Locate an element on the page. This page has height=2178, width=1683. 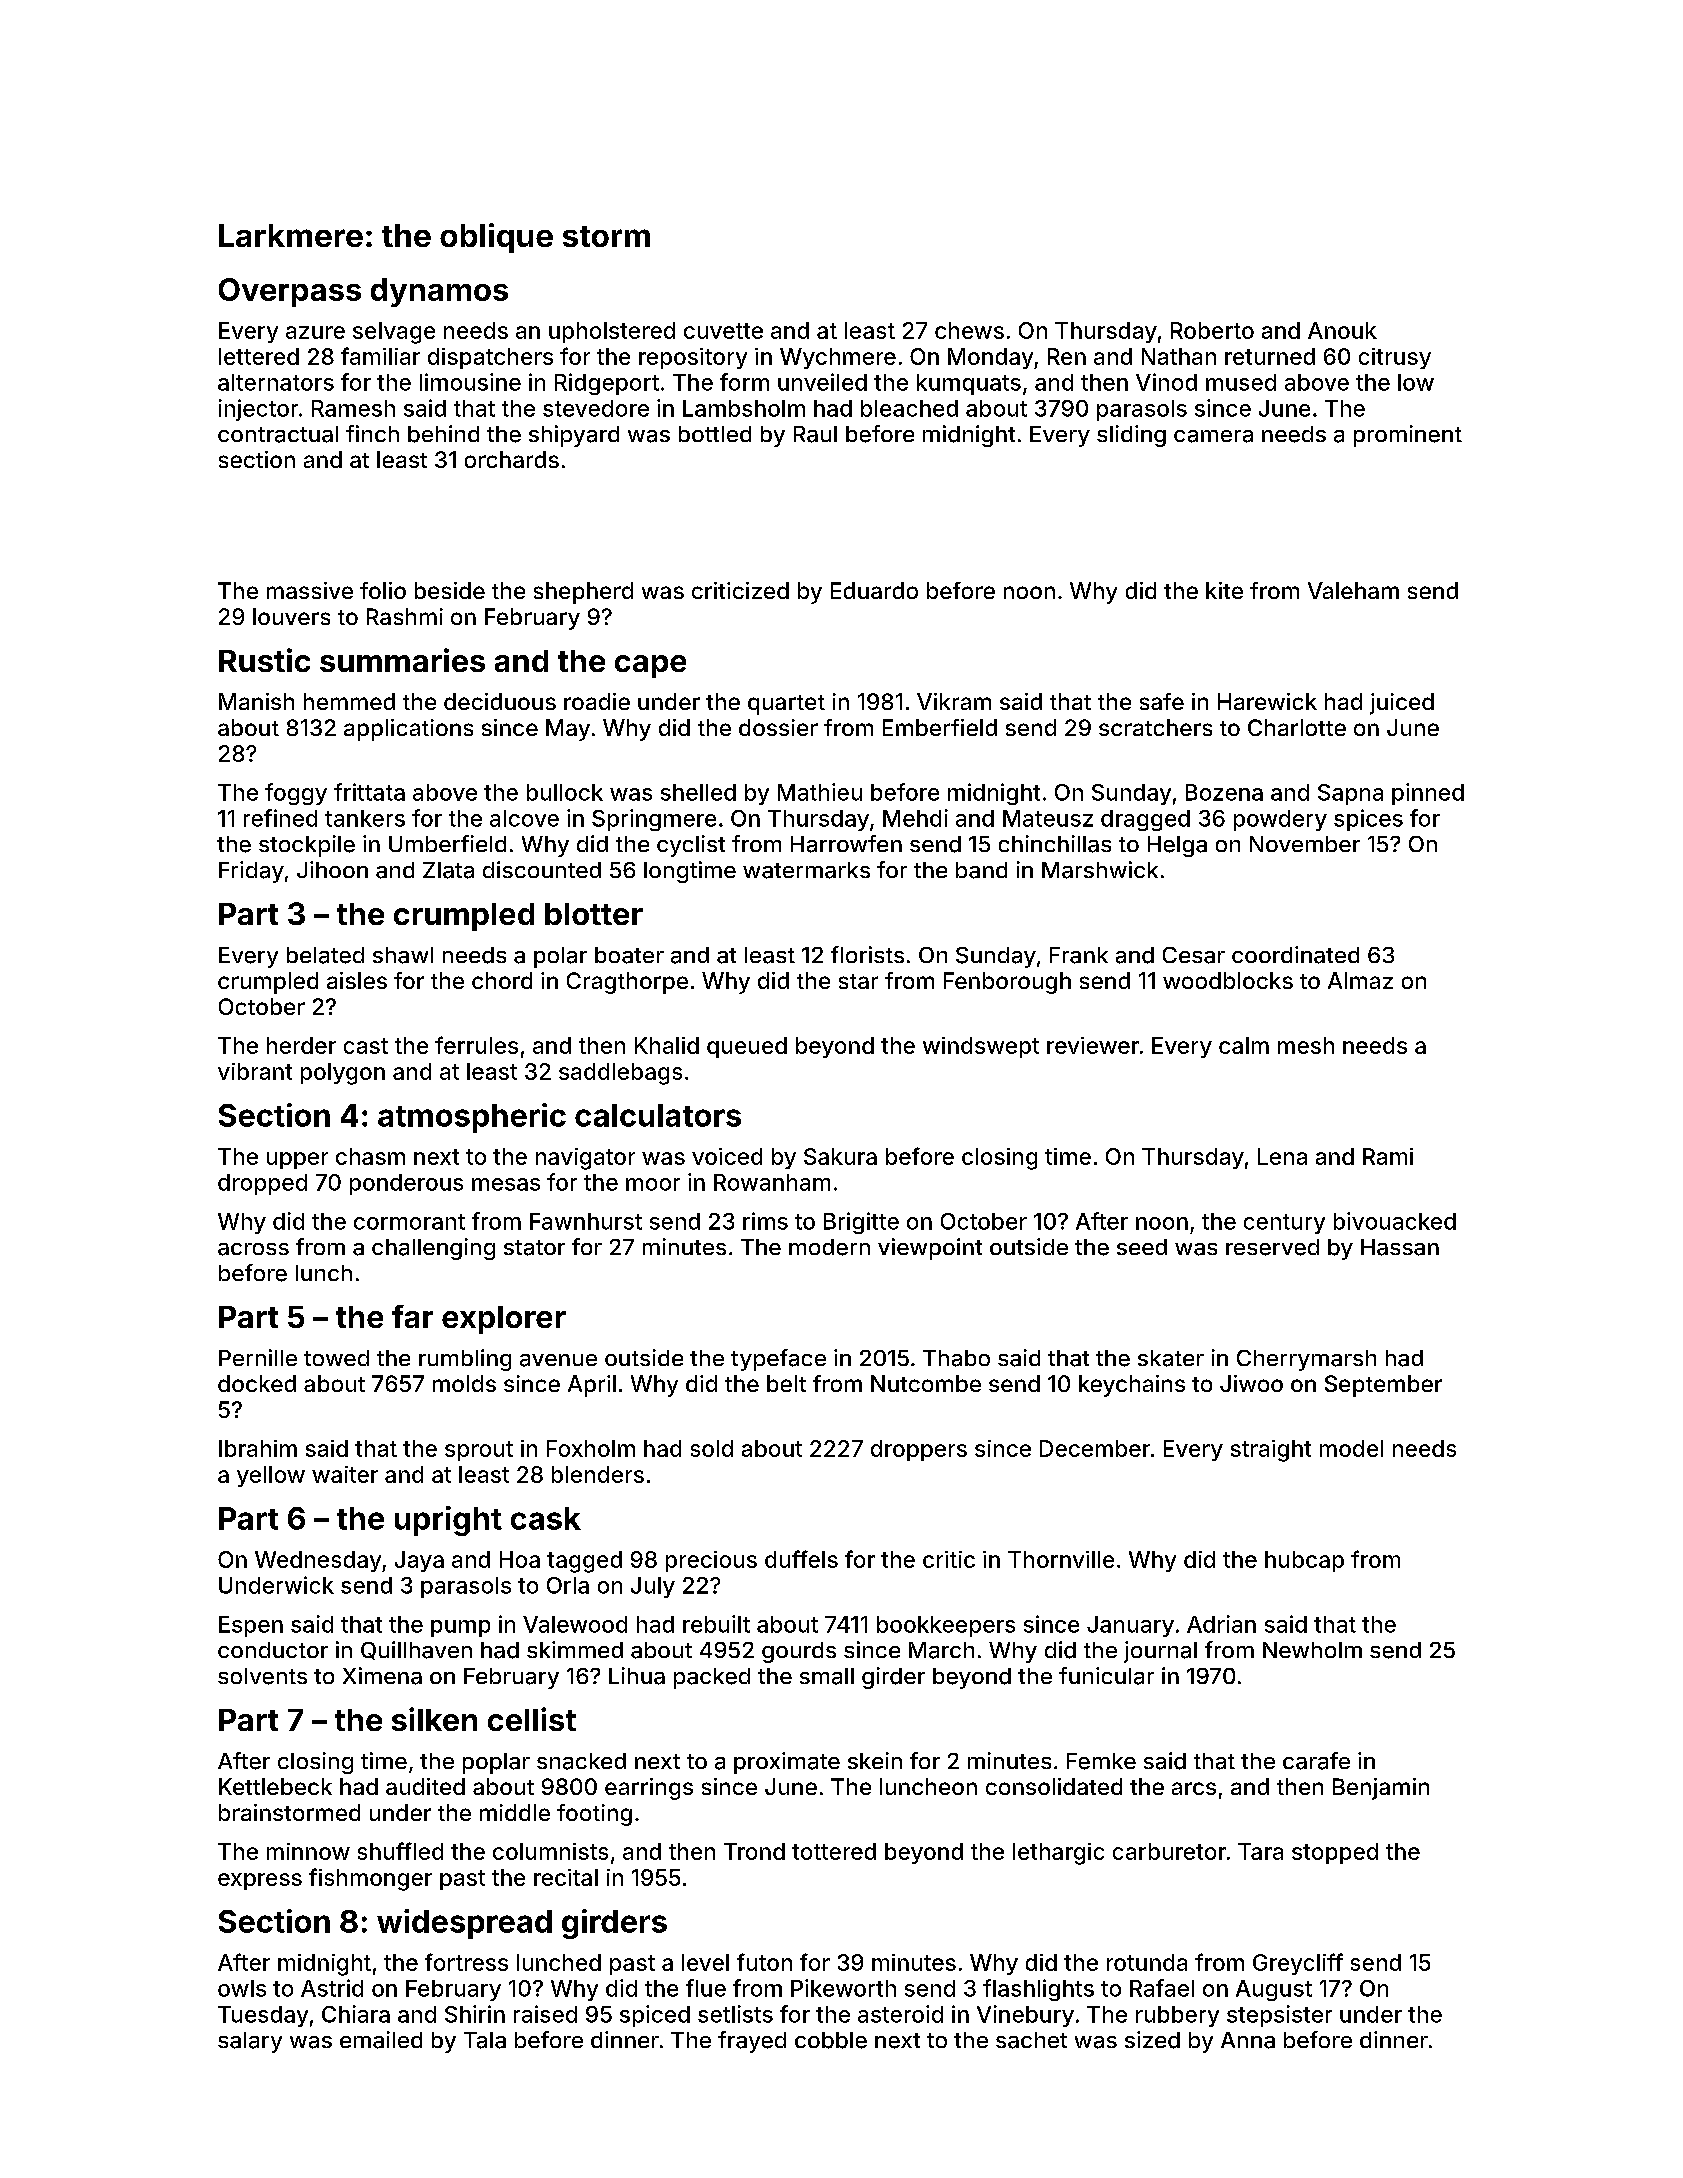
stepsister is located at coordinates (1279, 2016).
